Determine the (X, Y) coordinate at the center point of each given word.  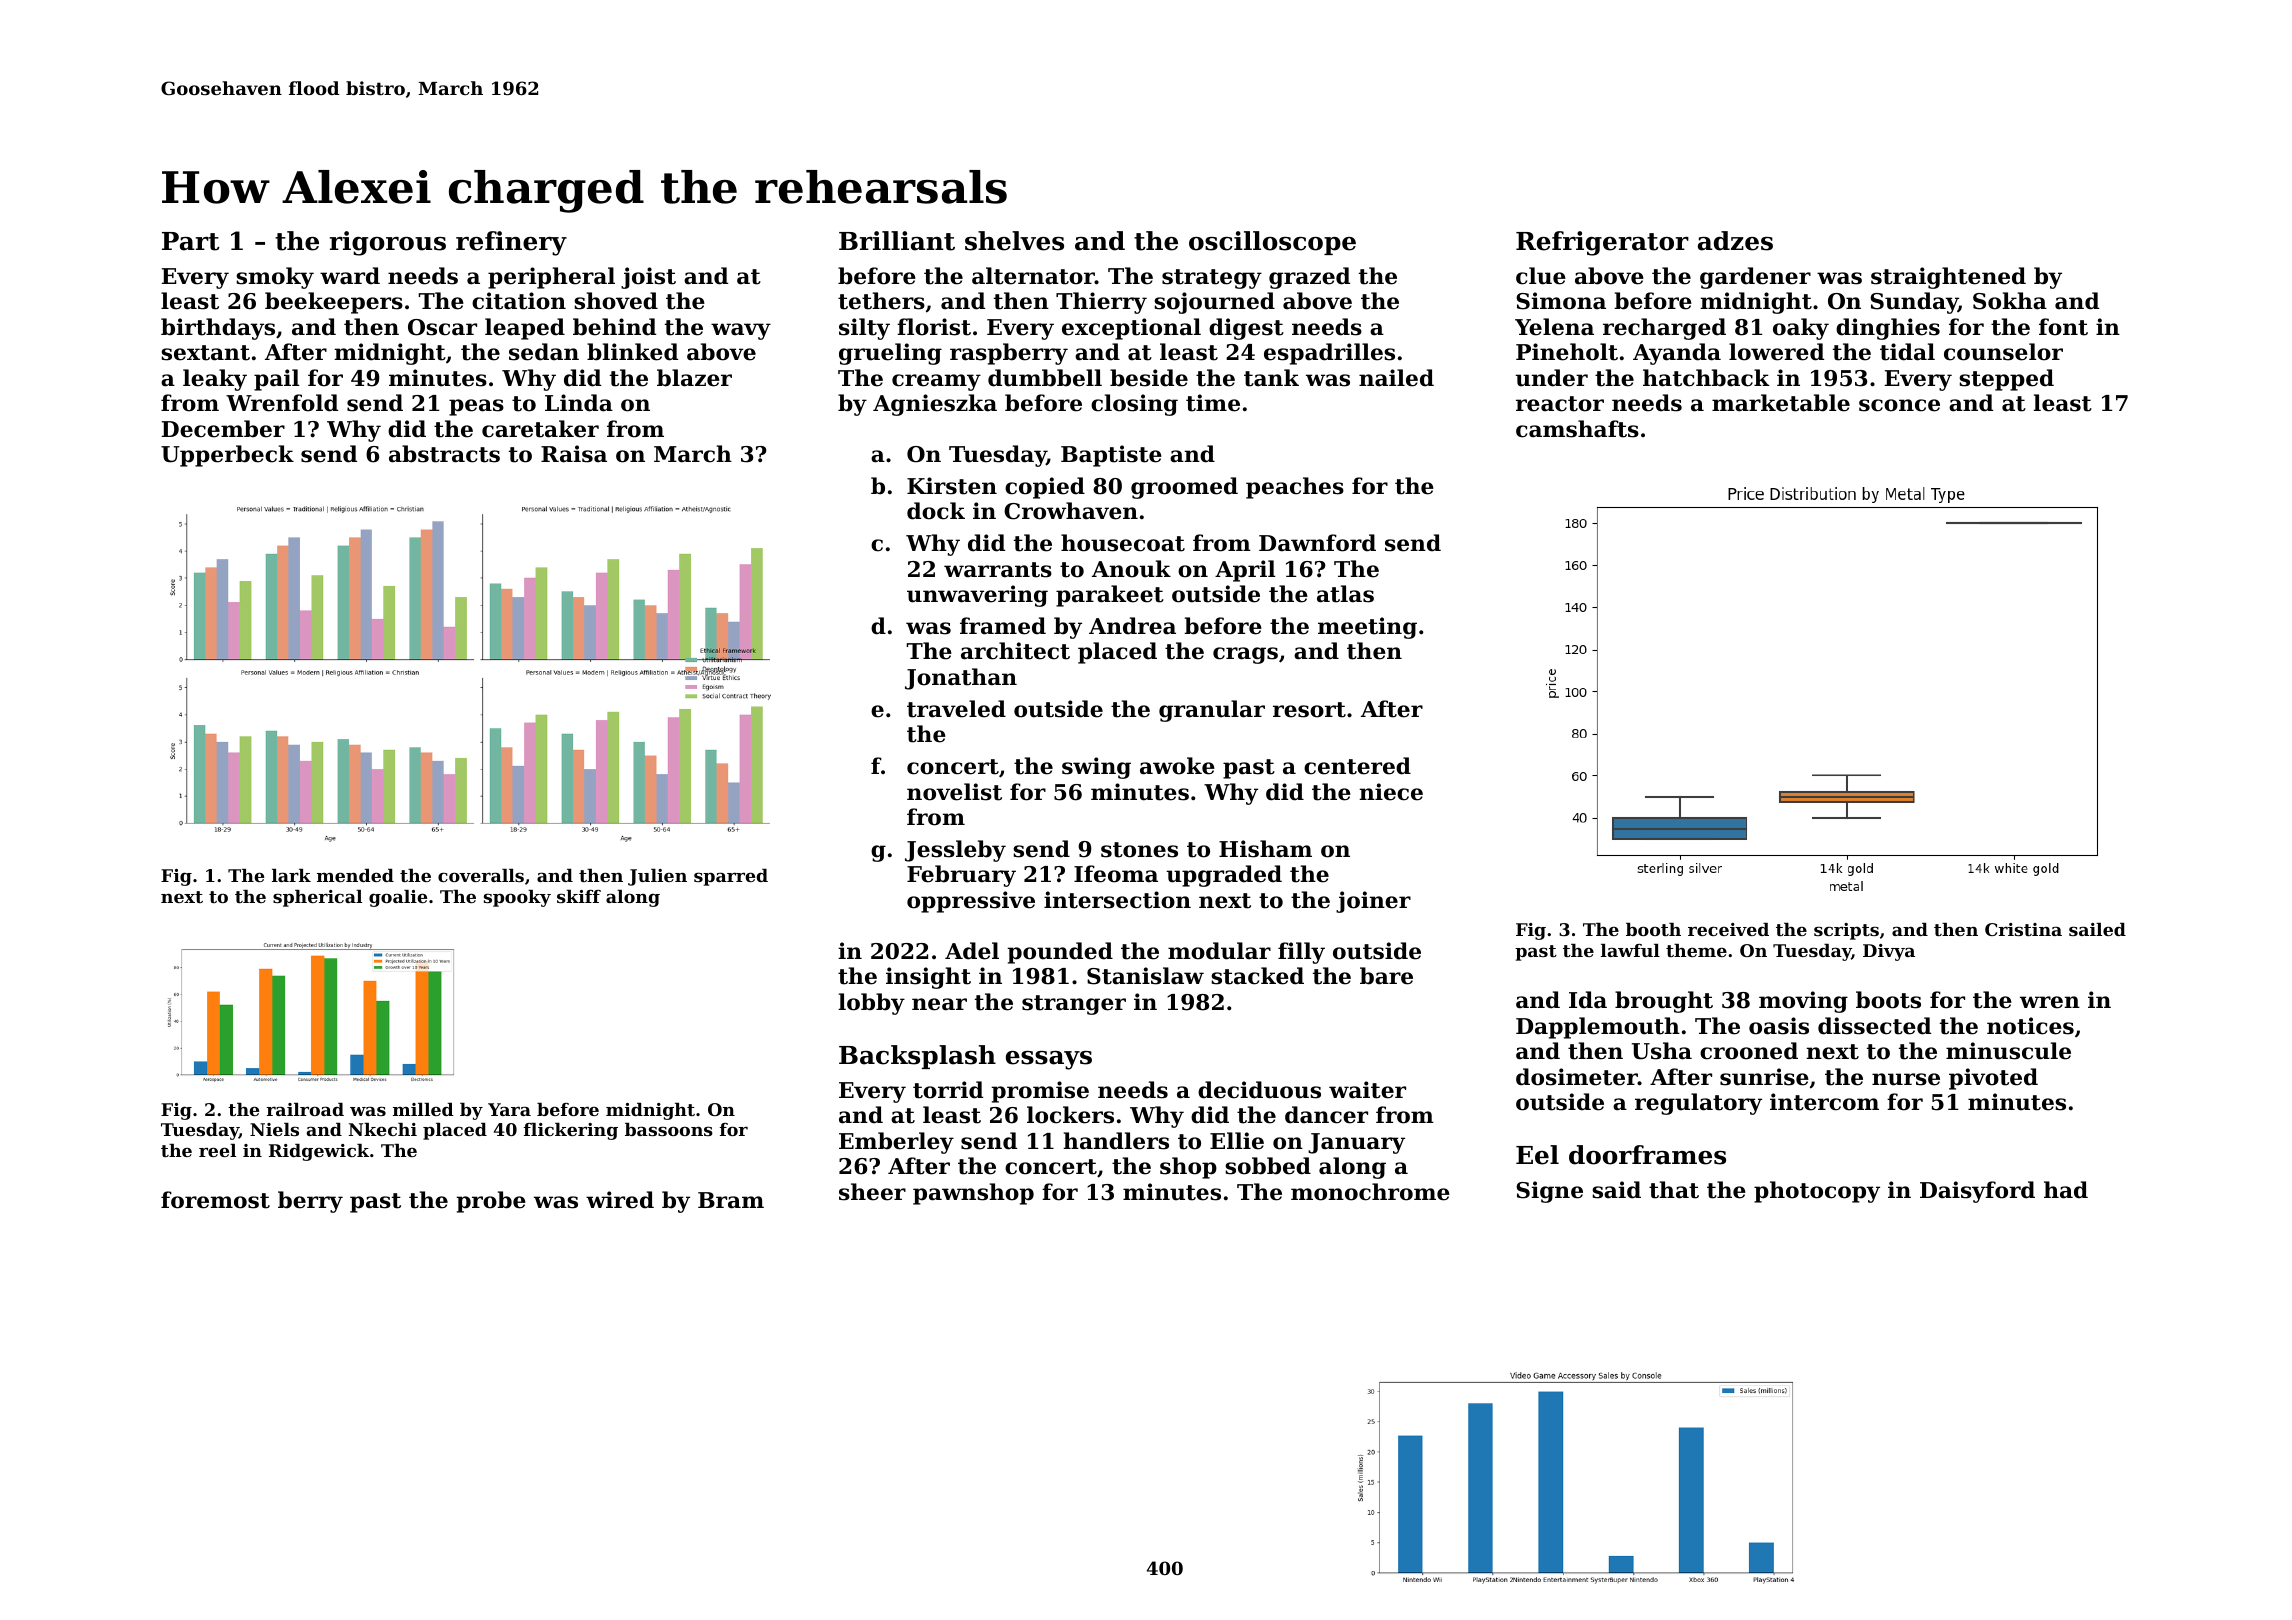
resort (1309, 710)
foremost (215, 1200)
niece (1391, 792)
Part (191, 241)
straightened (1948, 278)
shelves (1014, 241)
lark (291, 875)
